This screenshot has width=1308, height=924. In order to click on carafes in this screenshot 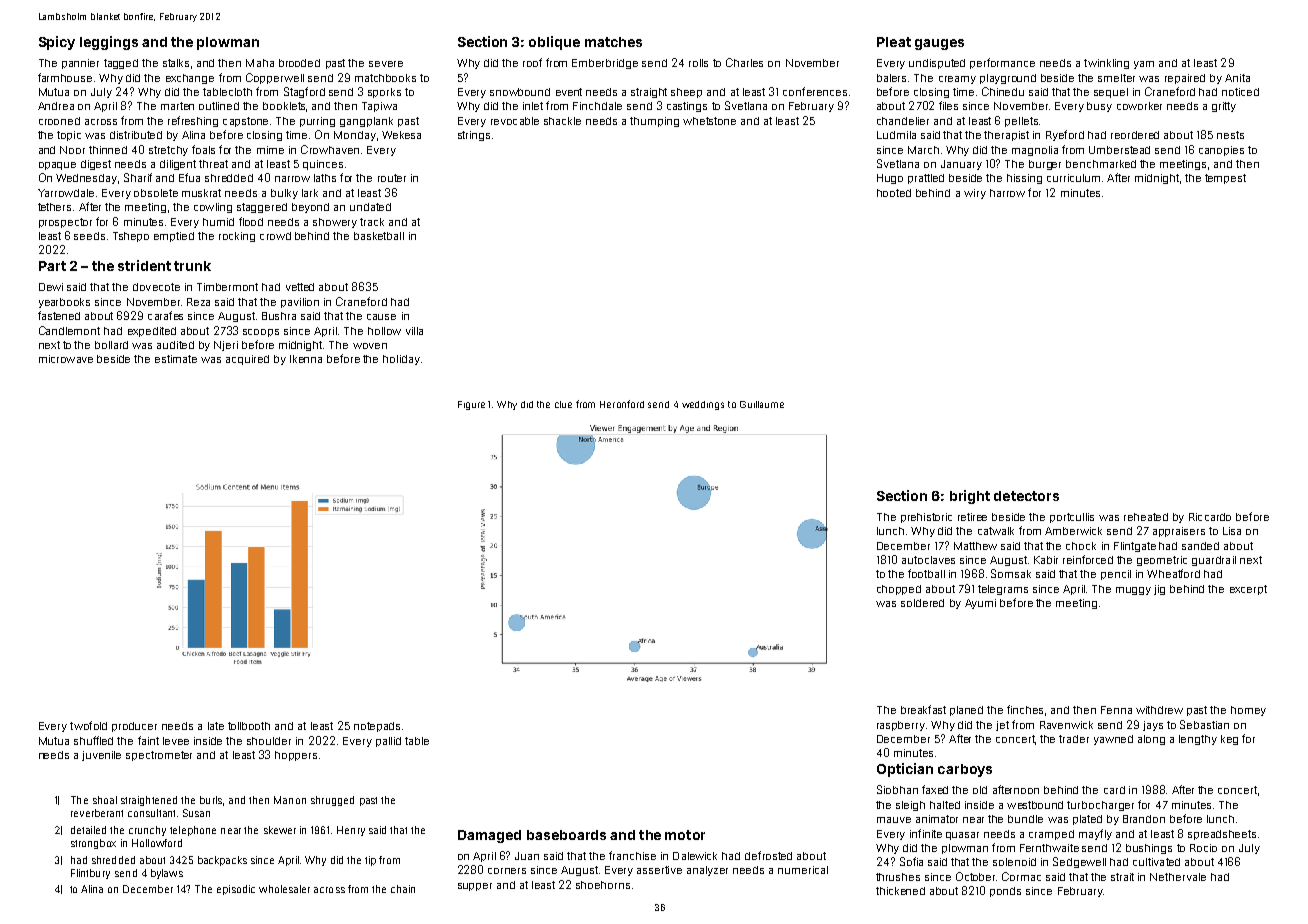, I will do `click(165, 315)`.
